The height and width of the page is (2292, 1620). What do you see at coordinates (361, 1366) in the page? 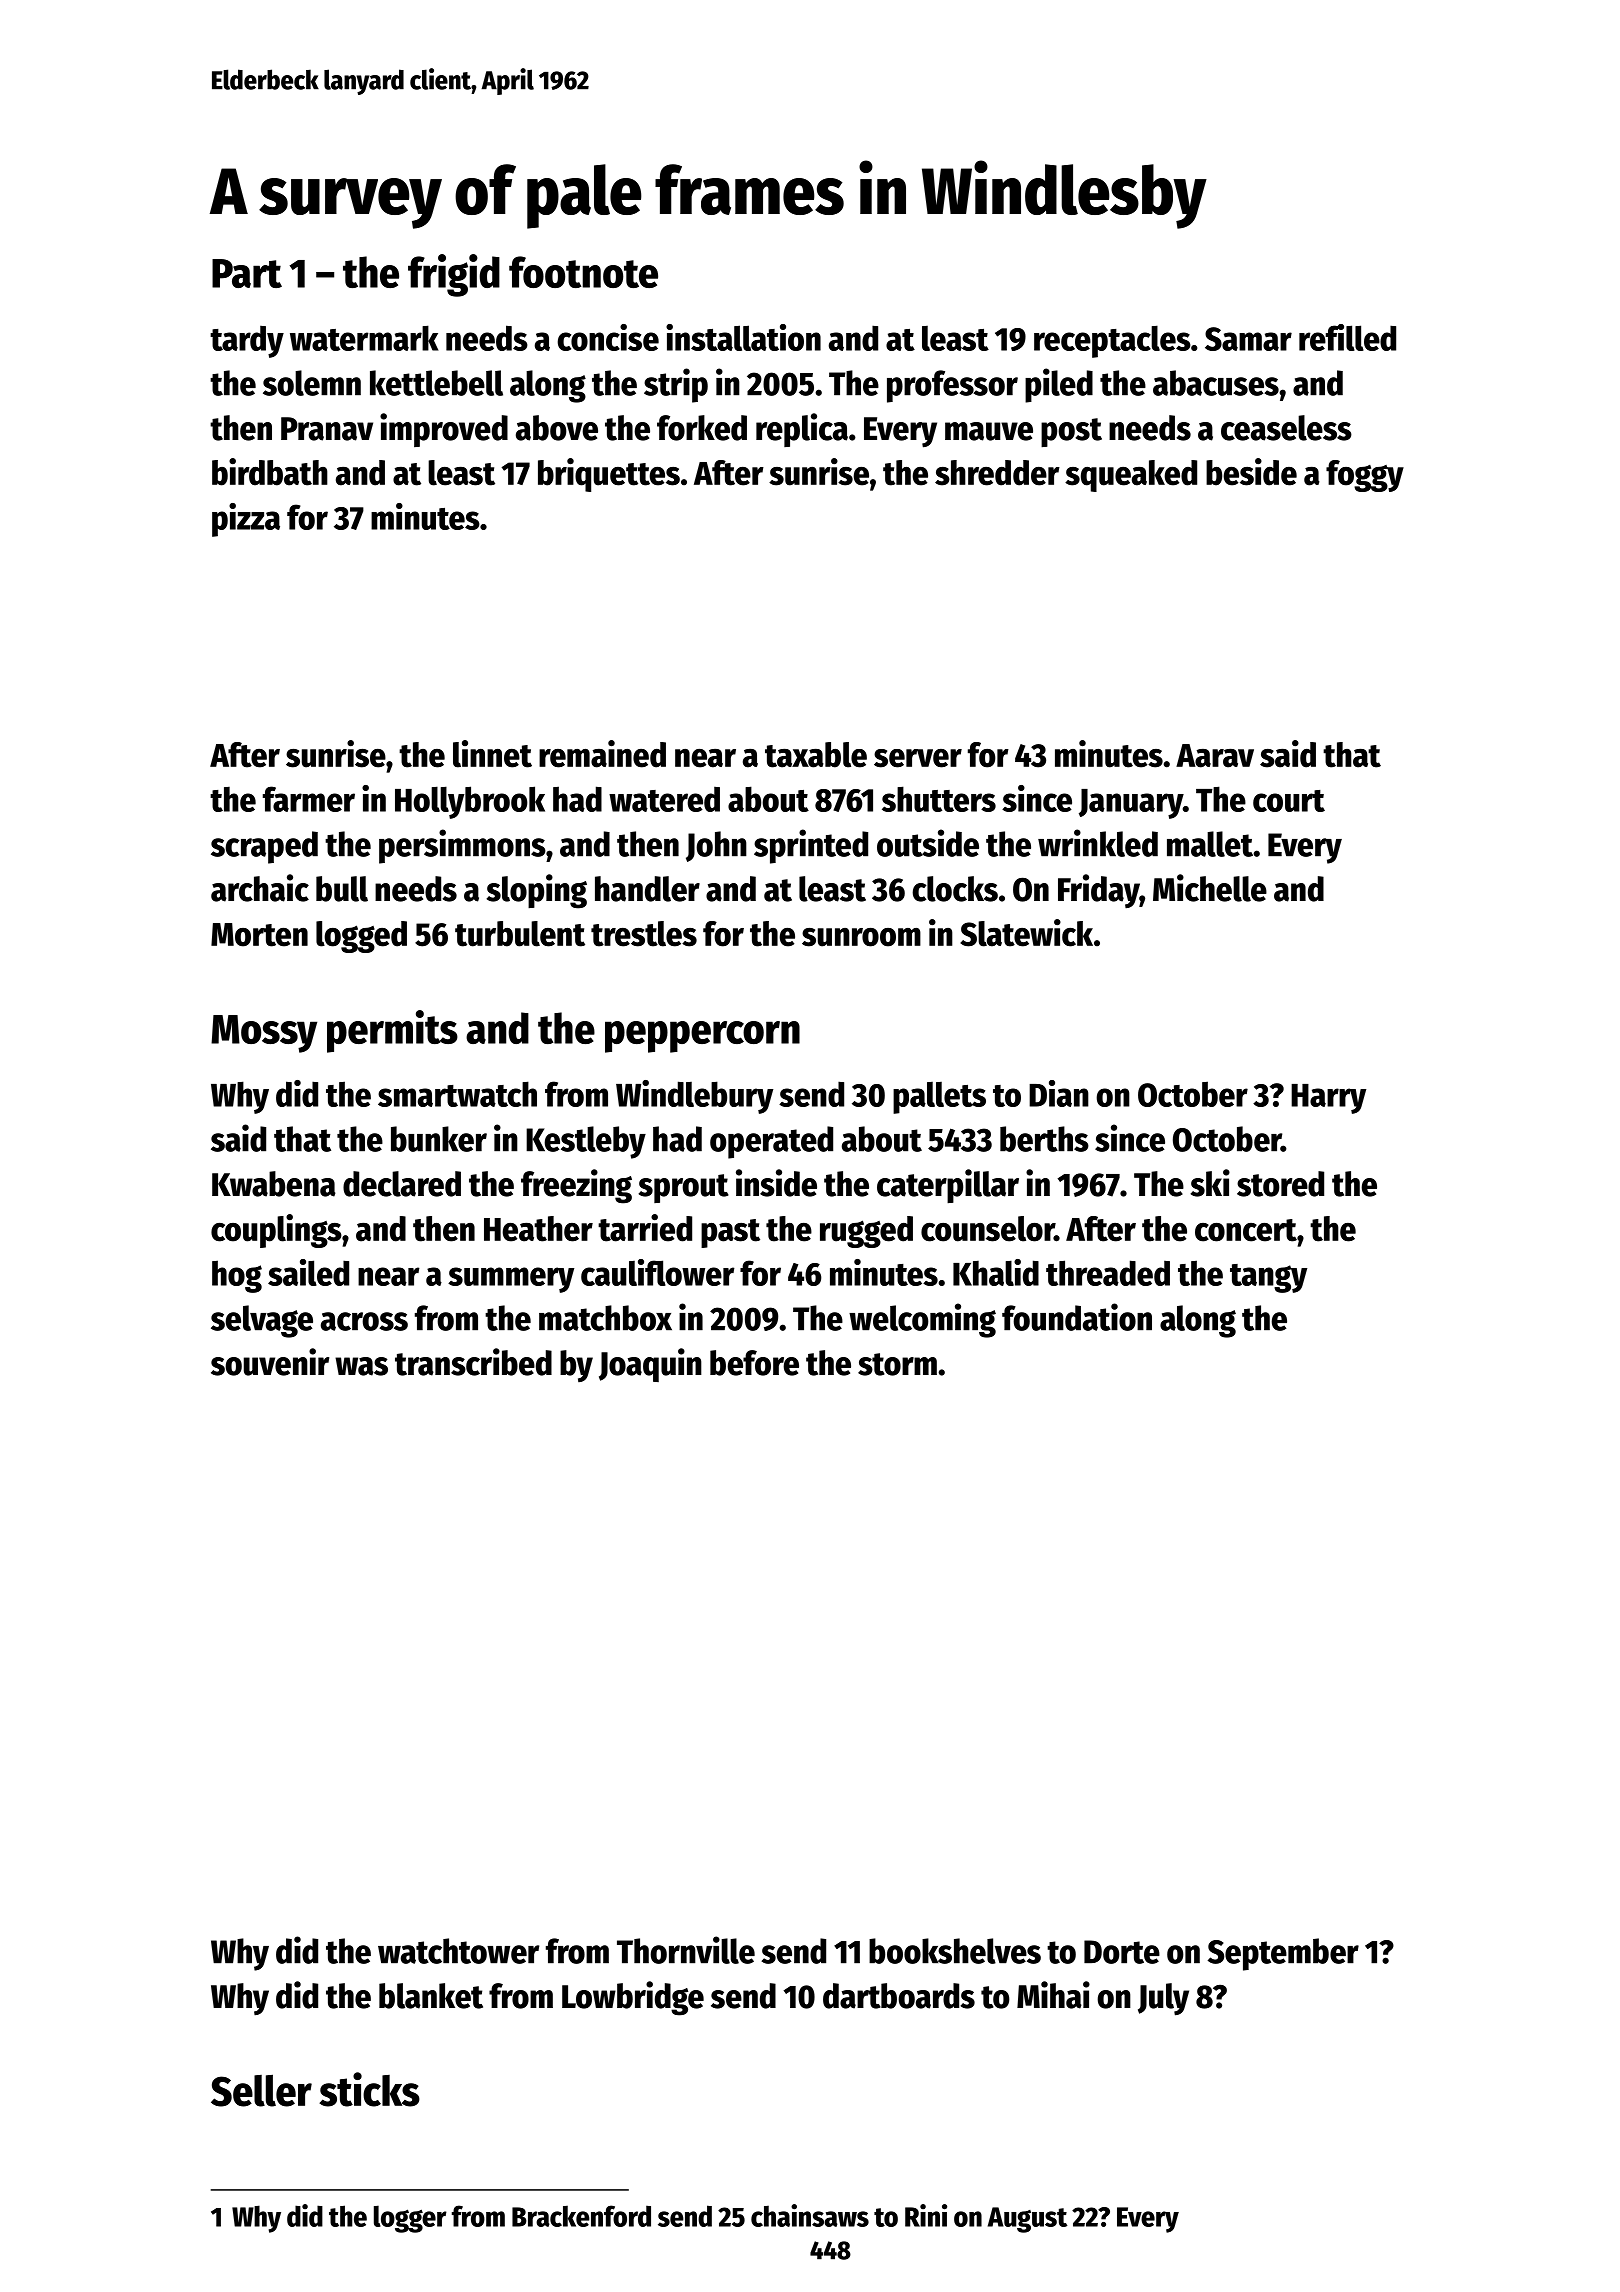
I see `was` at bounding box center [361, 1366].
